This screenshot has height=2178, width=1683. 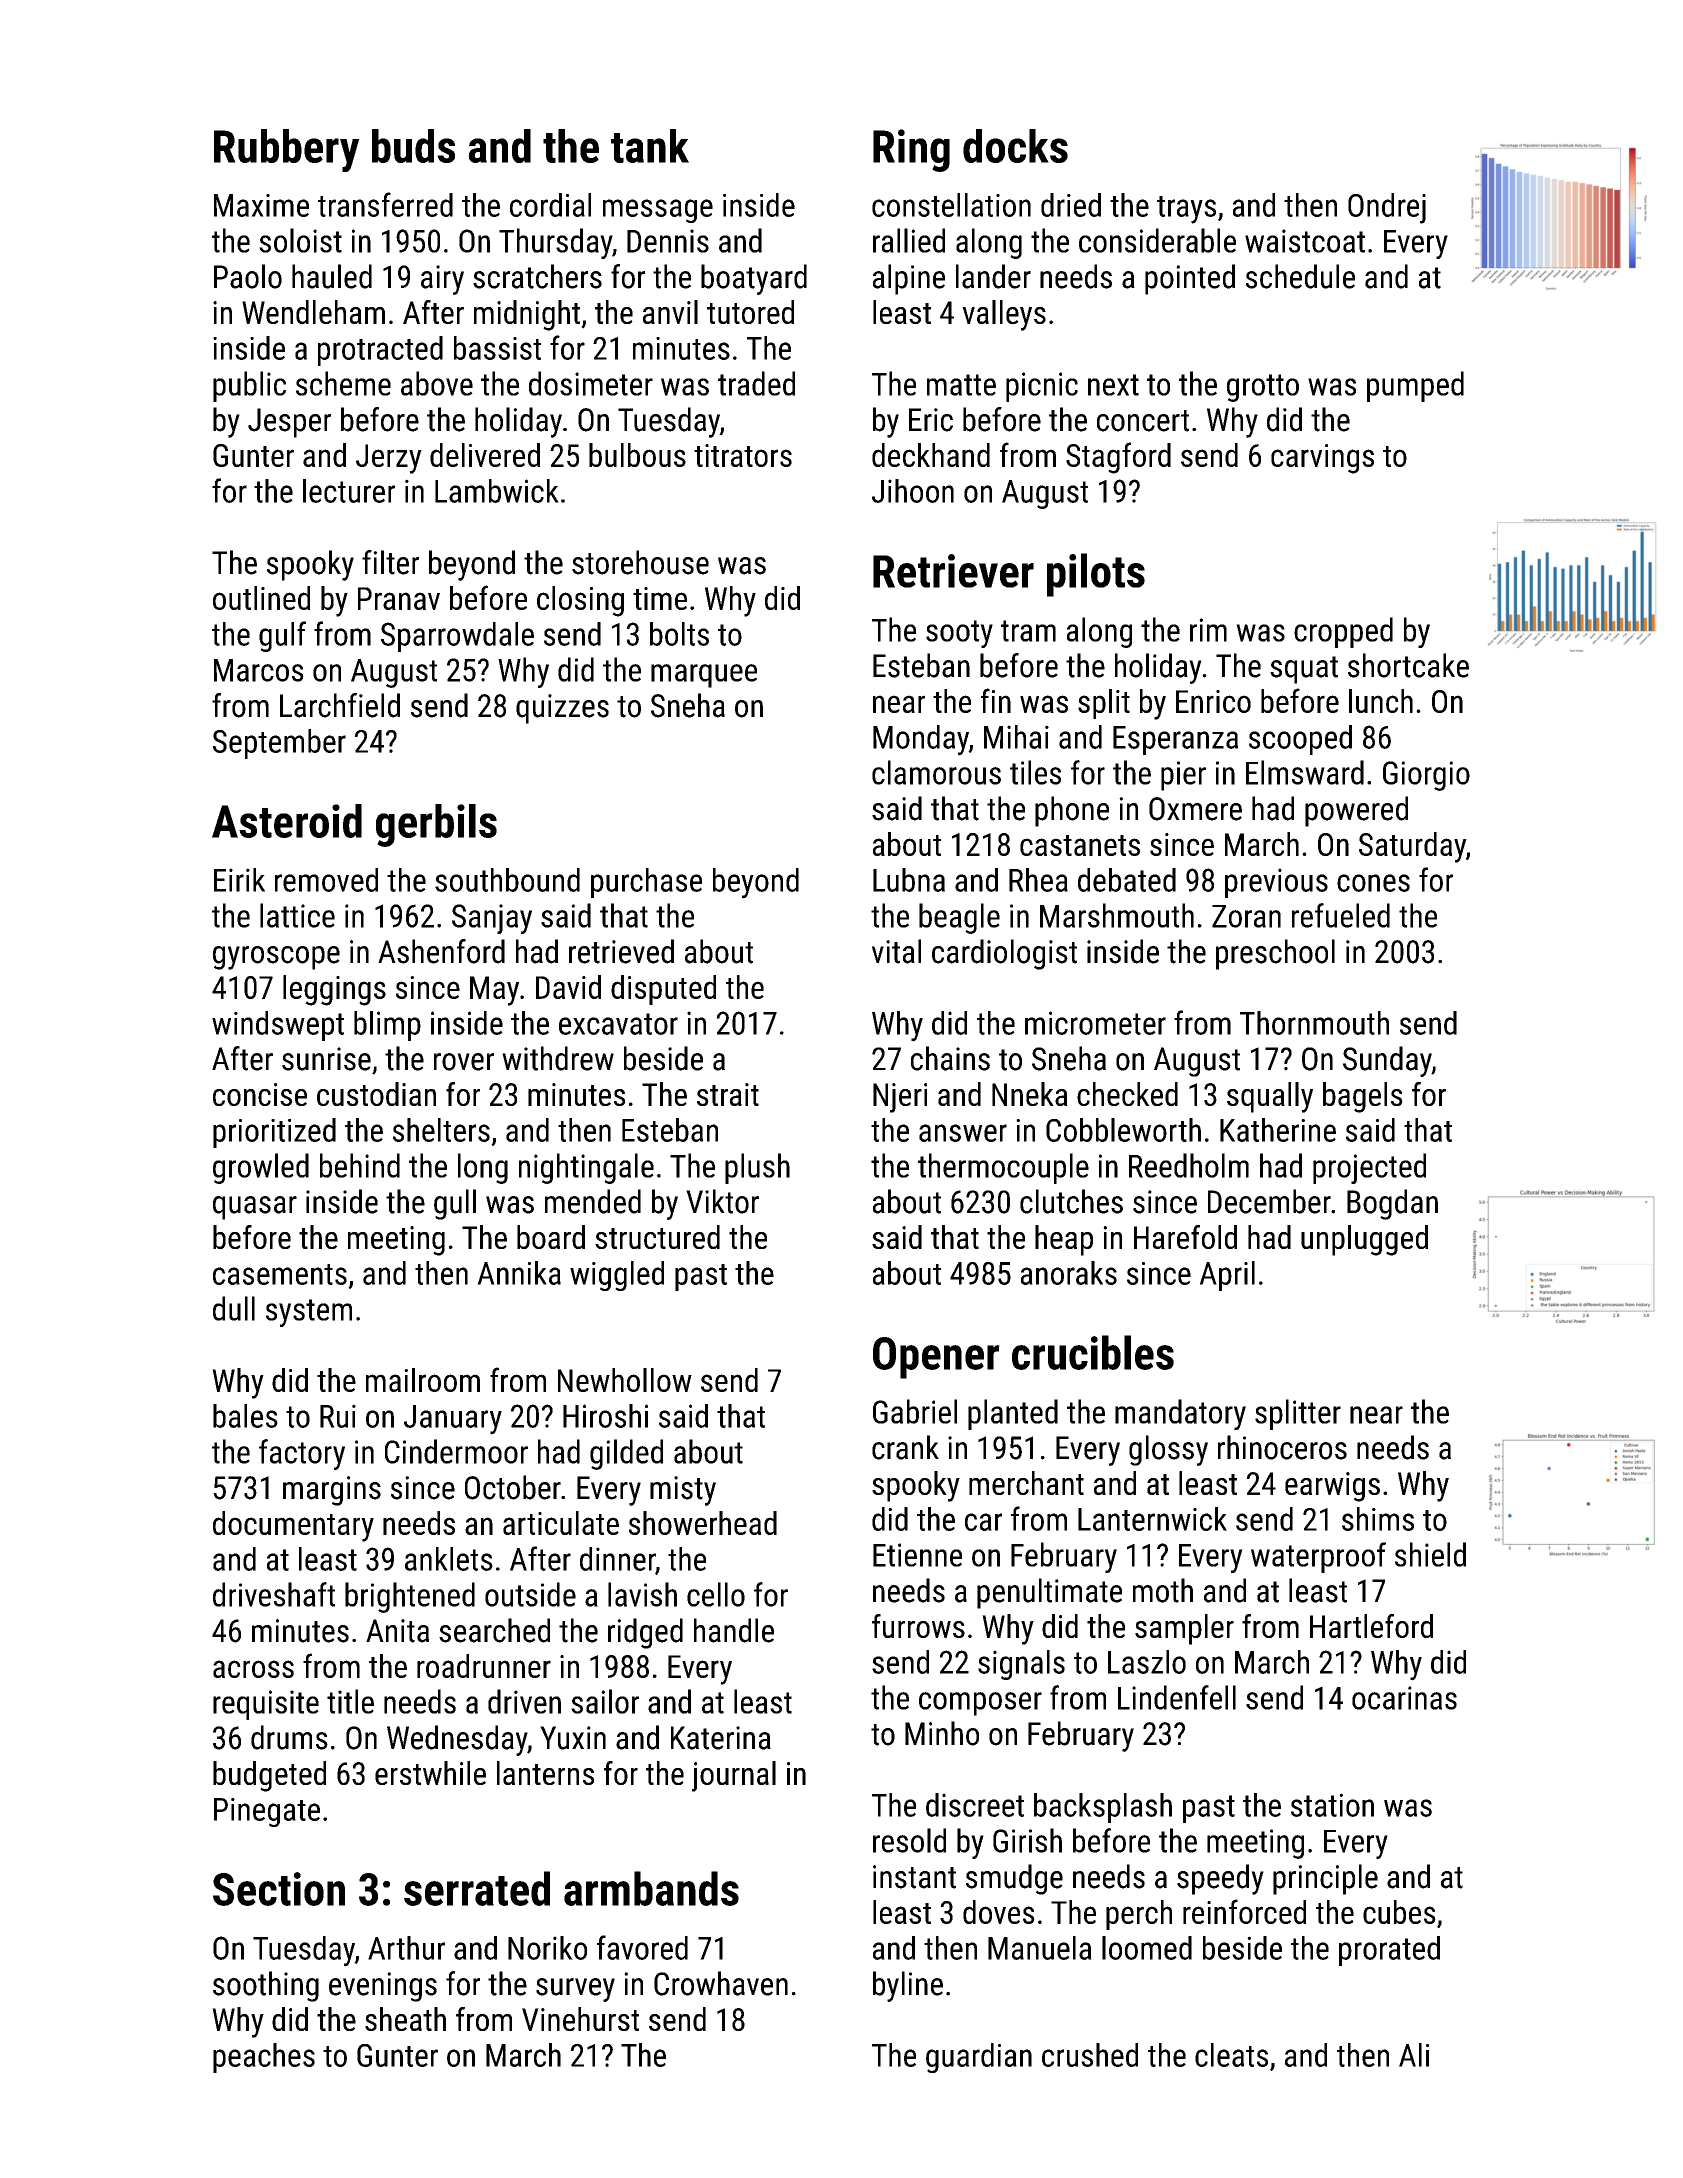 I want to click on nightingale, so click(x=586, y=1168).
